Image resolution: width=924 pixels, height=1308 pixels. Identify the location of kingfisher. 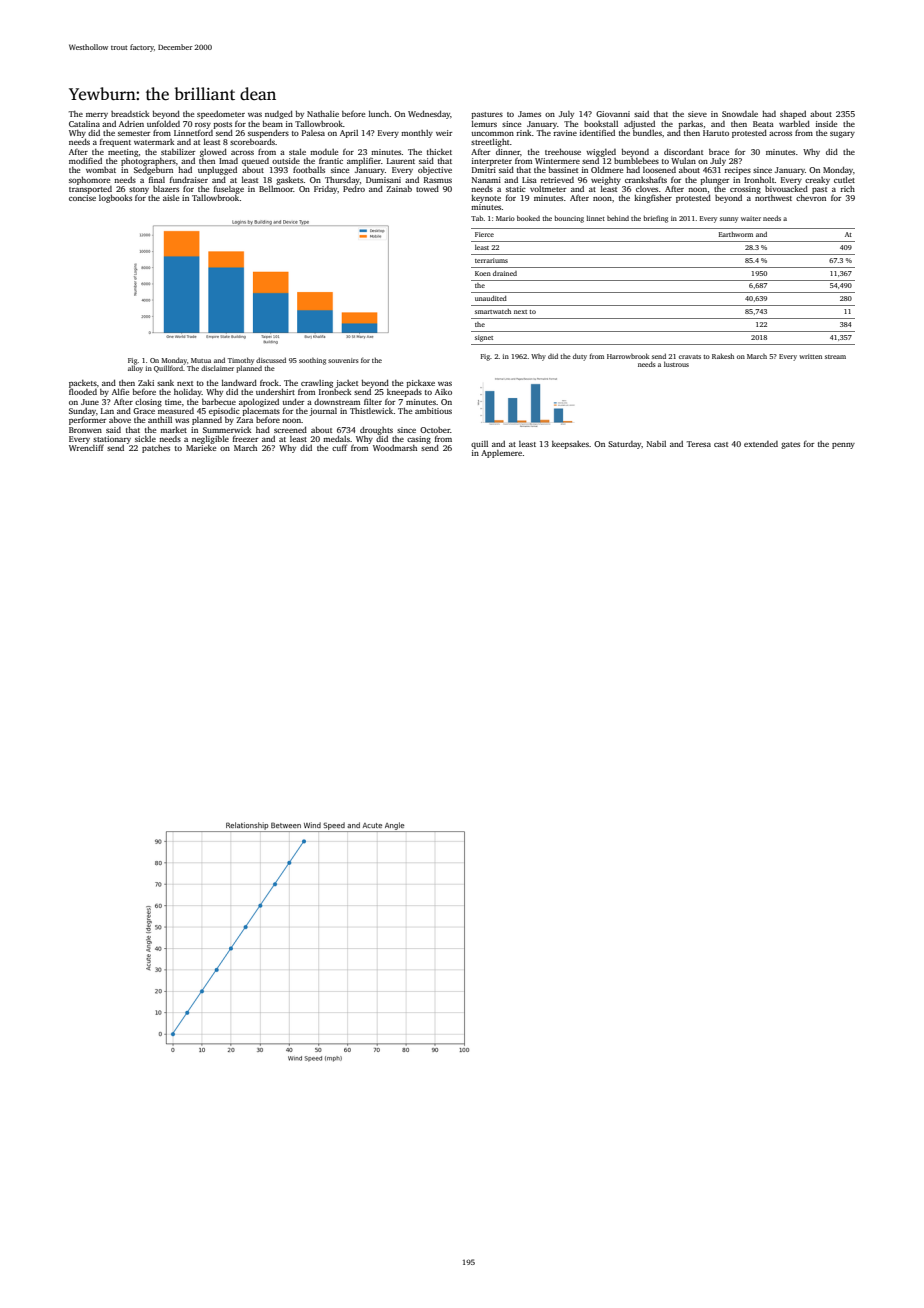
(653, 199).
